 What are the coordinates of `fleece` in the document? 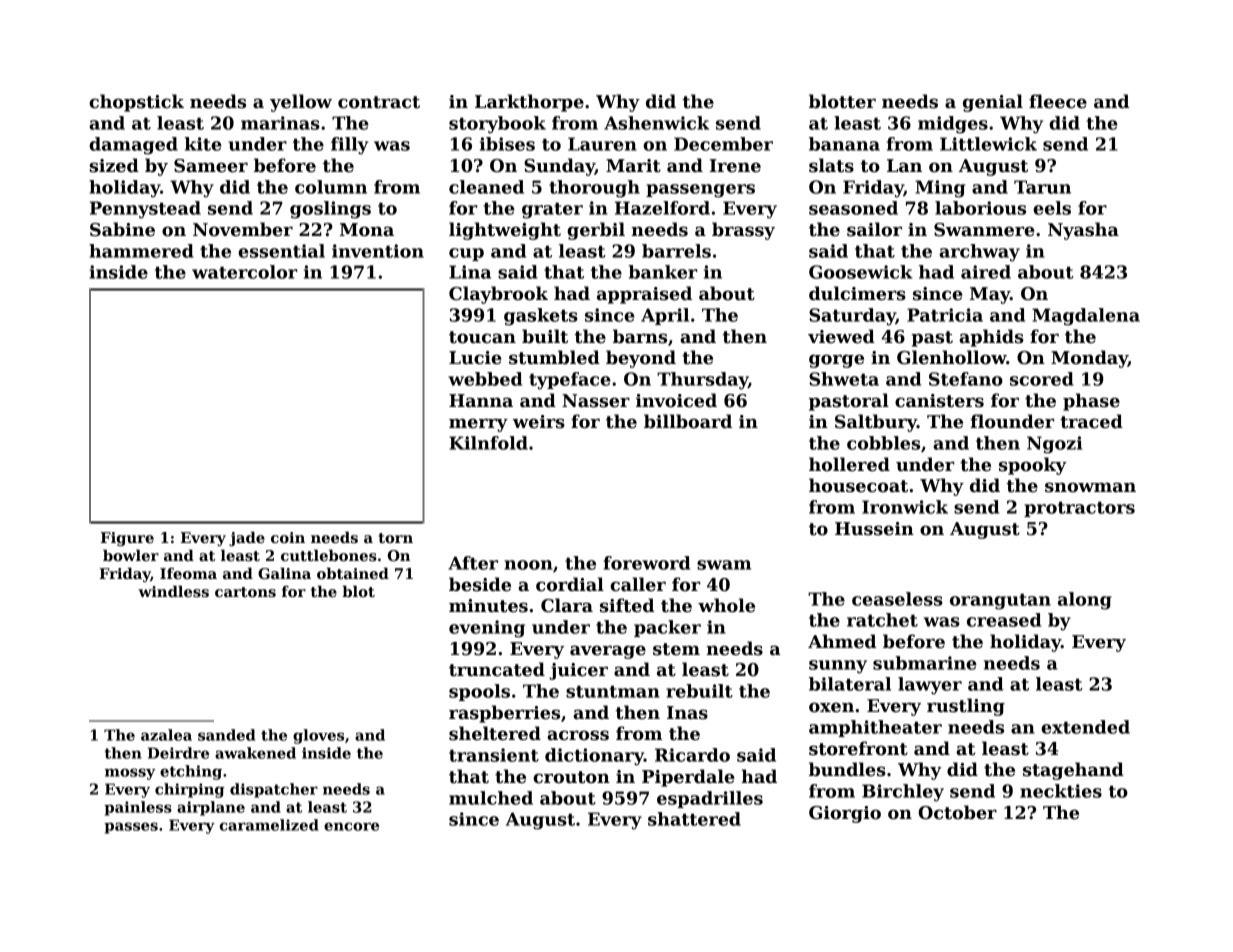 It's located at (1058, 101).
